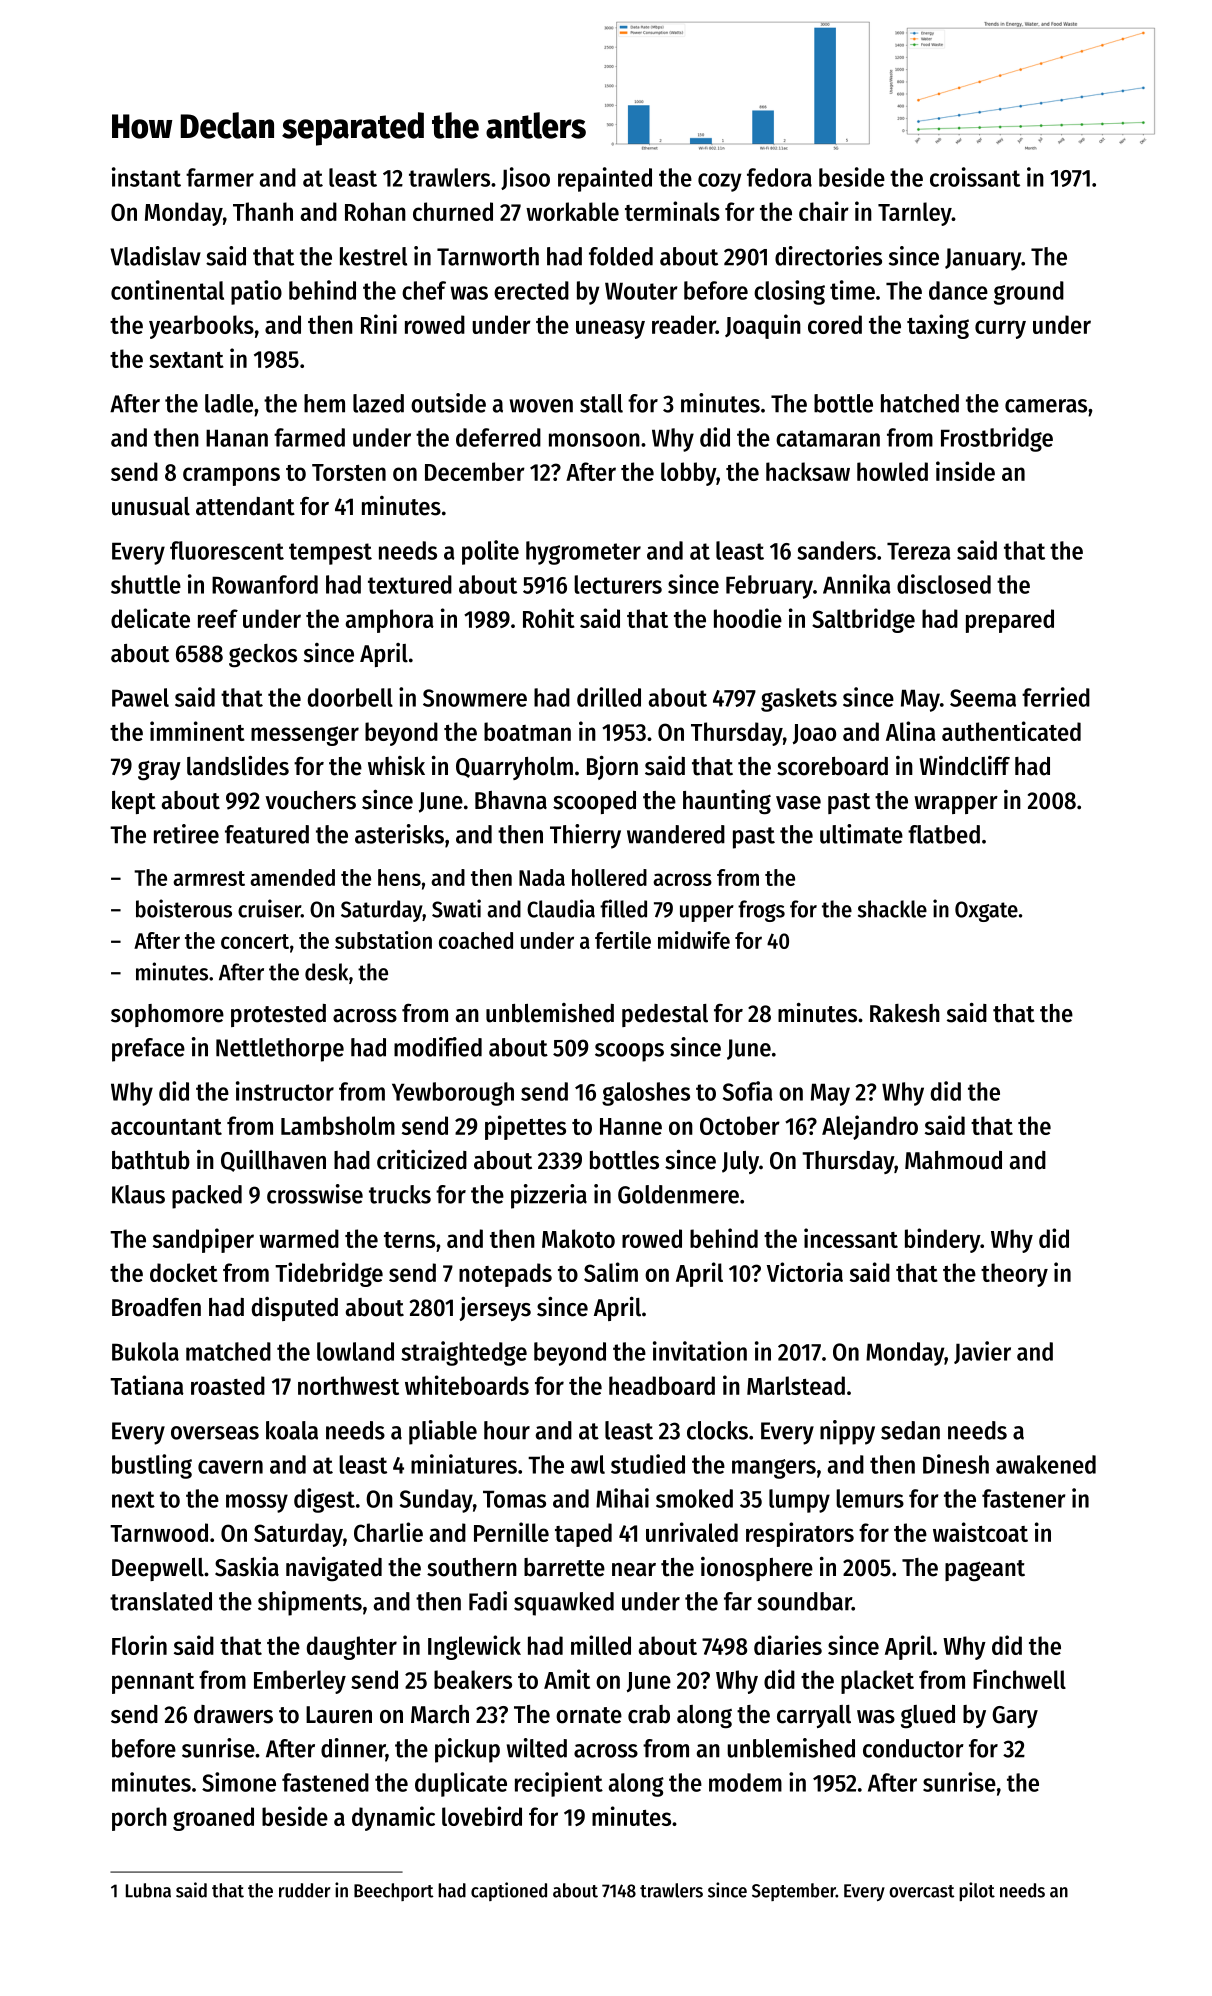  What do you see at coordinates (476, 940) in the screenshot?
I see `coached` at bounding box center [476, 940].
